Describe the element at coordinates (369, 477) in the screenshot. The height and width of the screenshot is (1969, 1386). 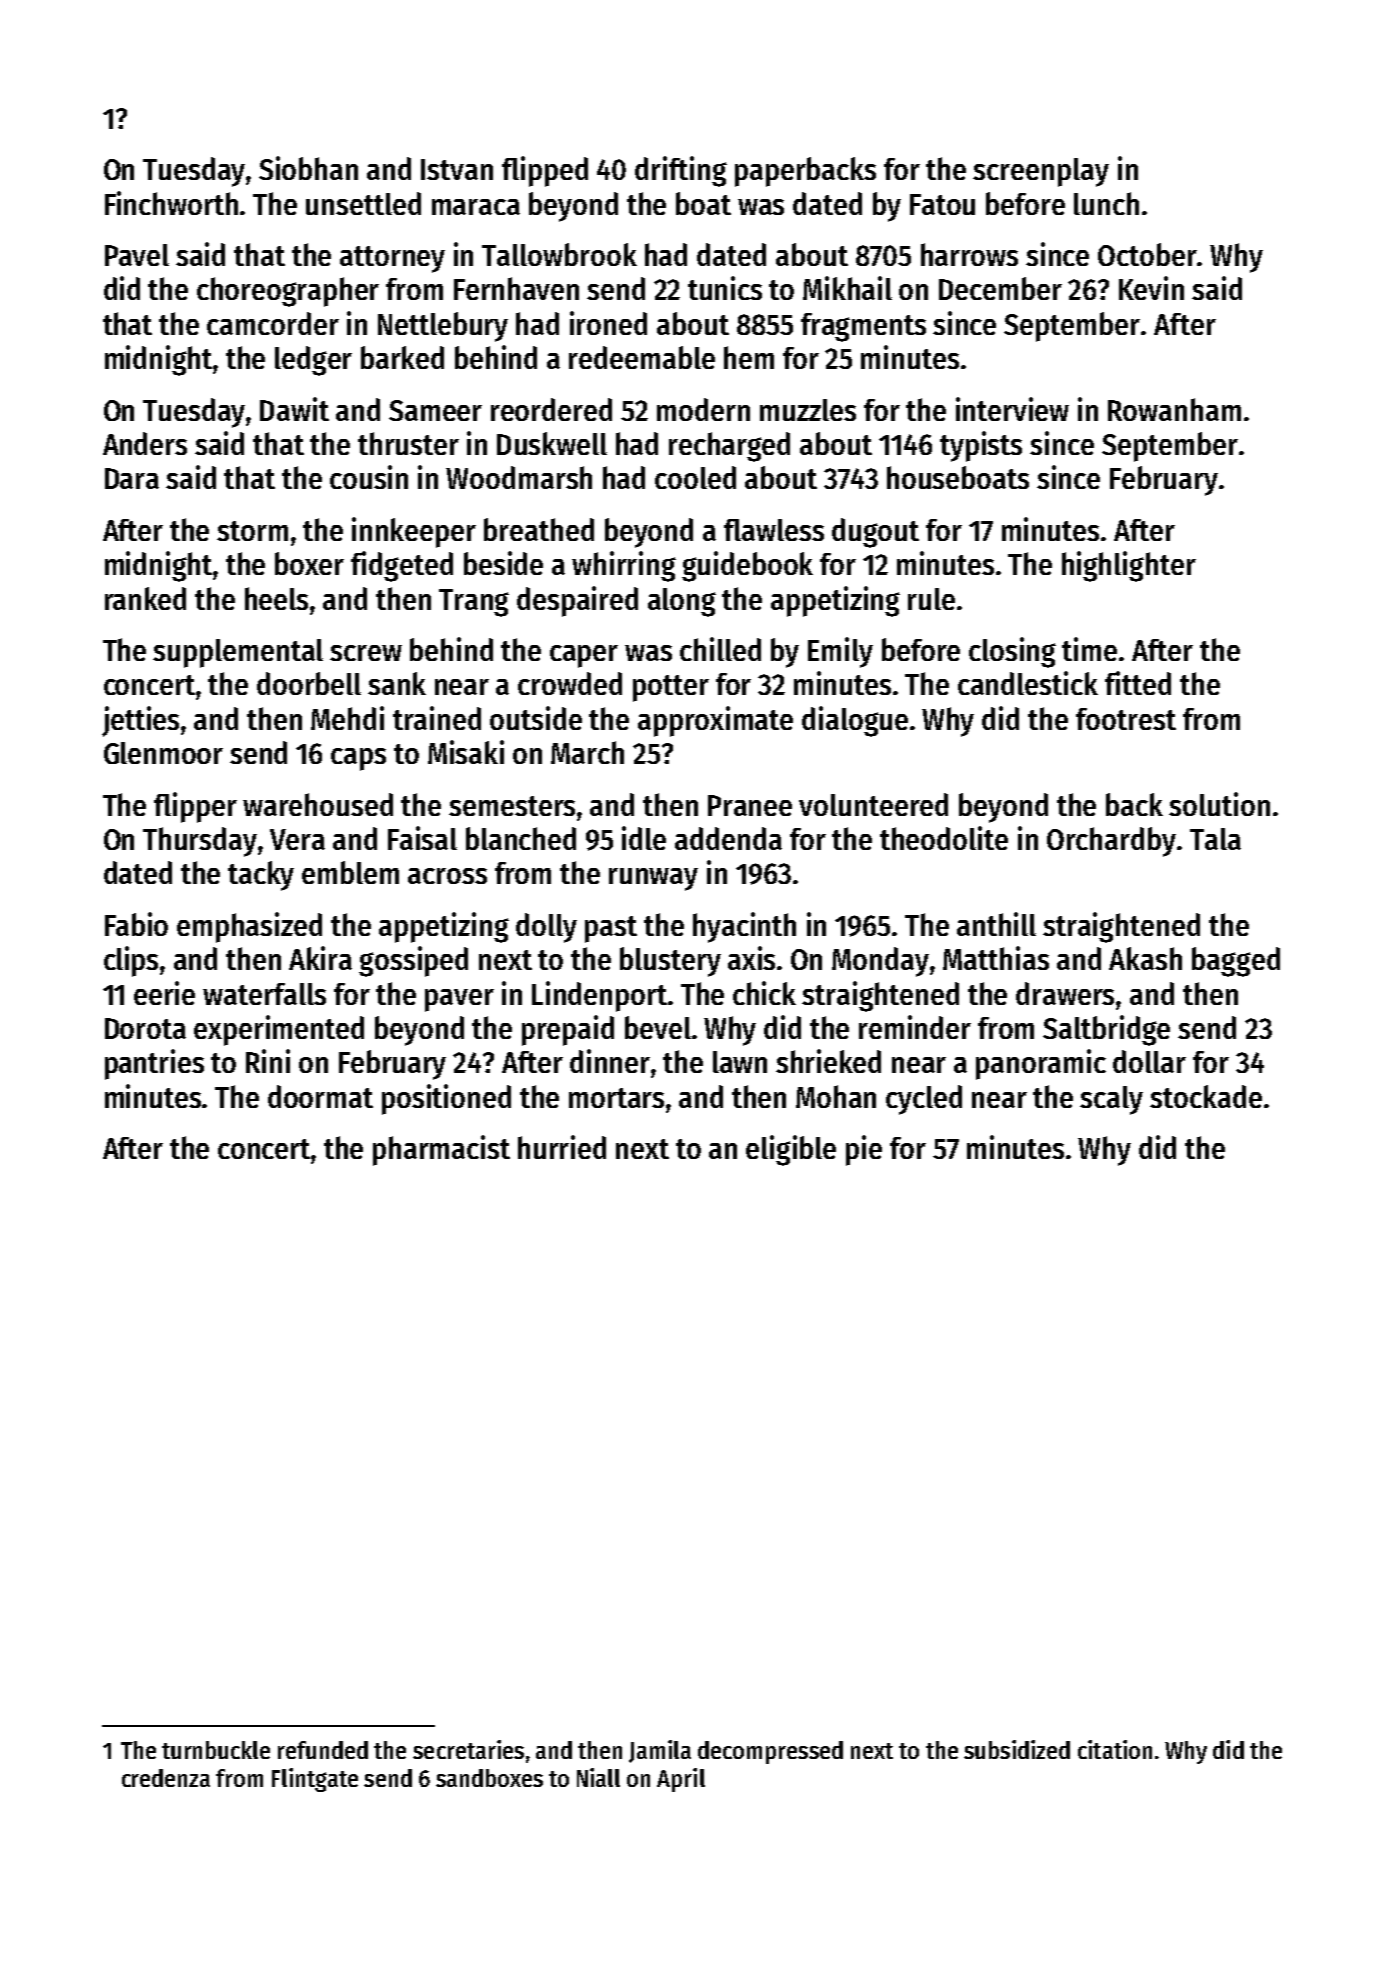
I see `cousin` at that location.
